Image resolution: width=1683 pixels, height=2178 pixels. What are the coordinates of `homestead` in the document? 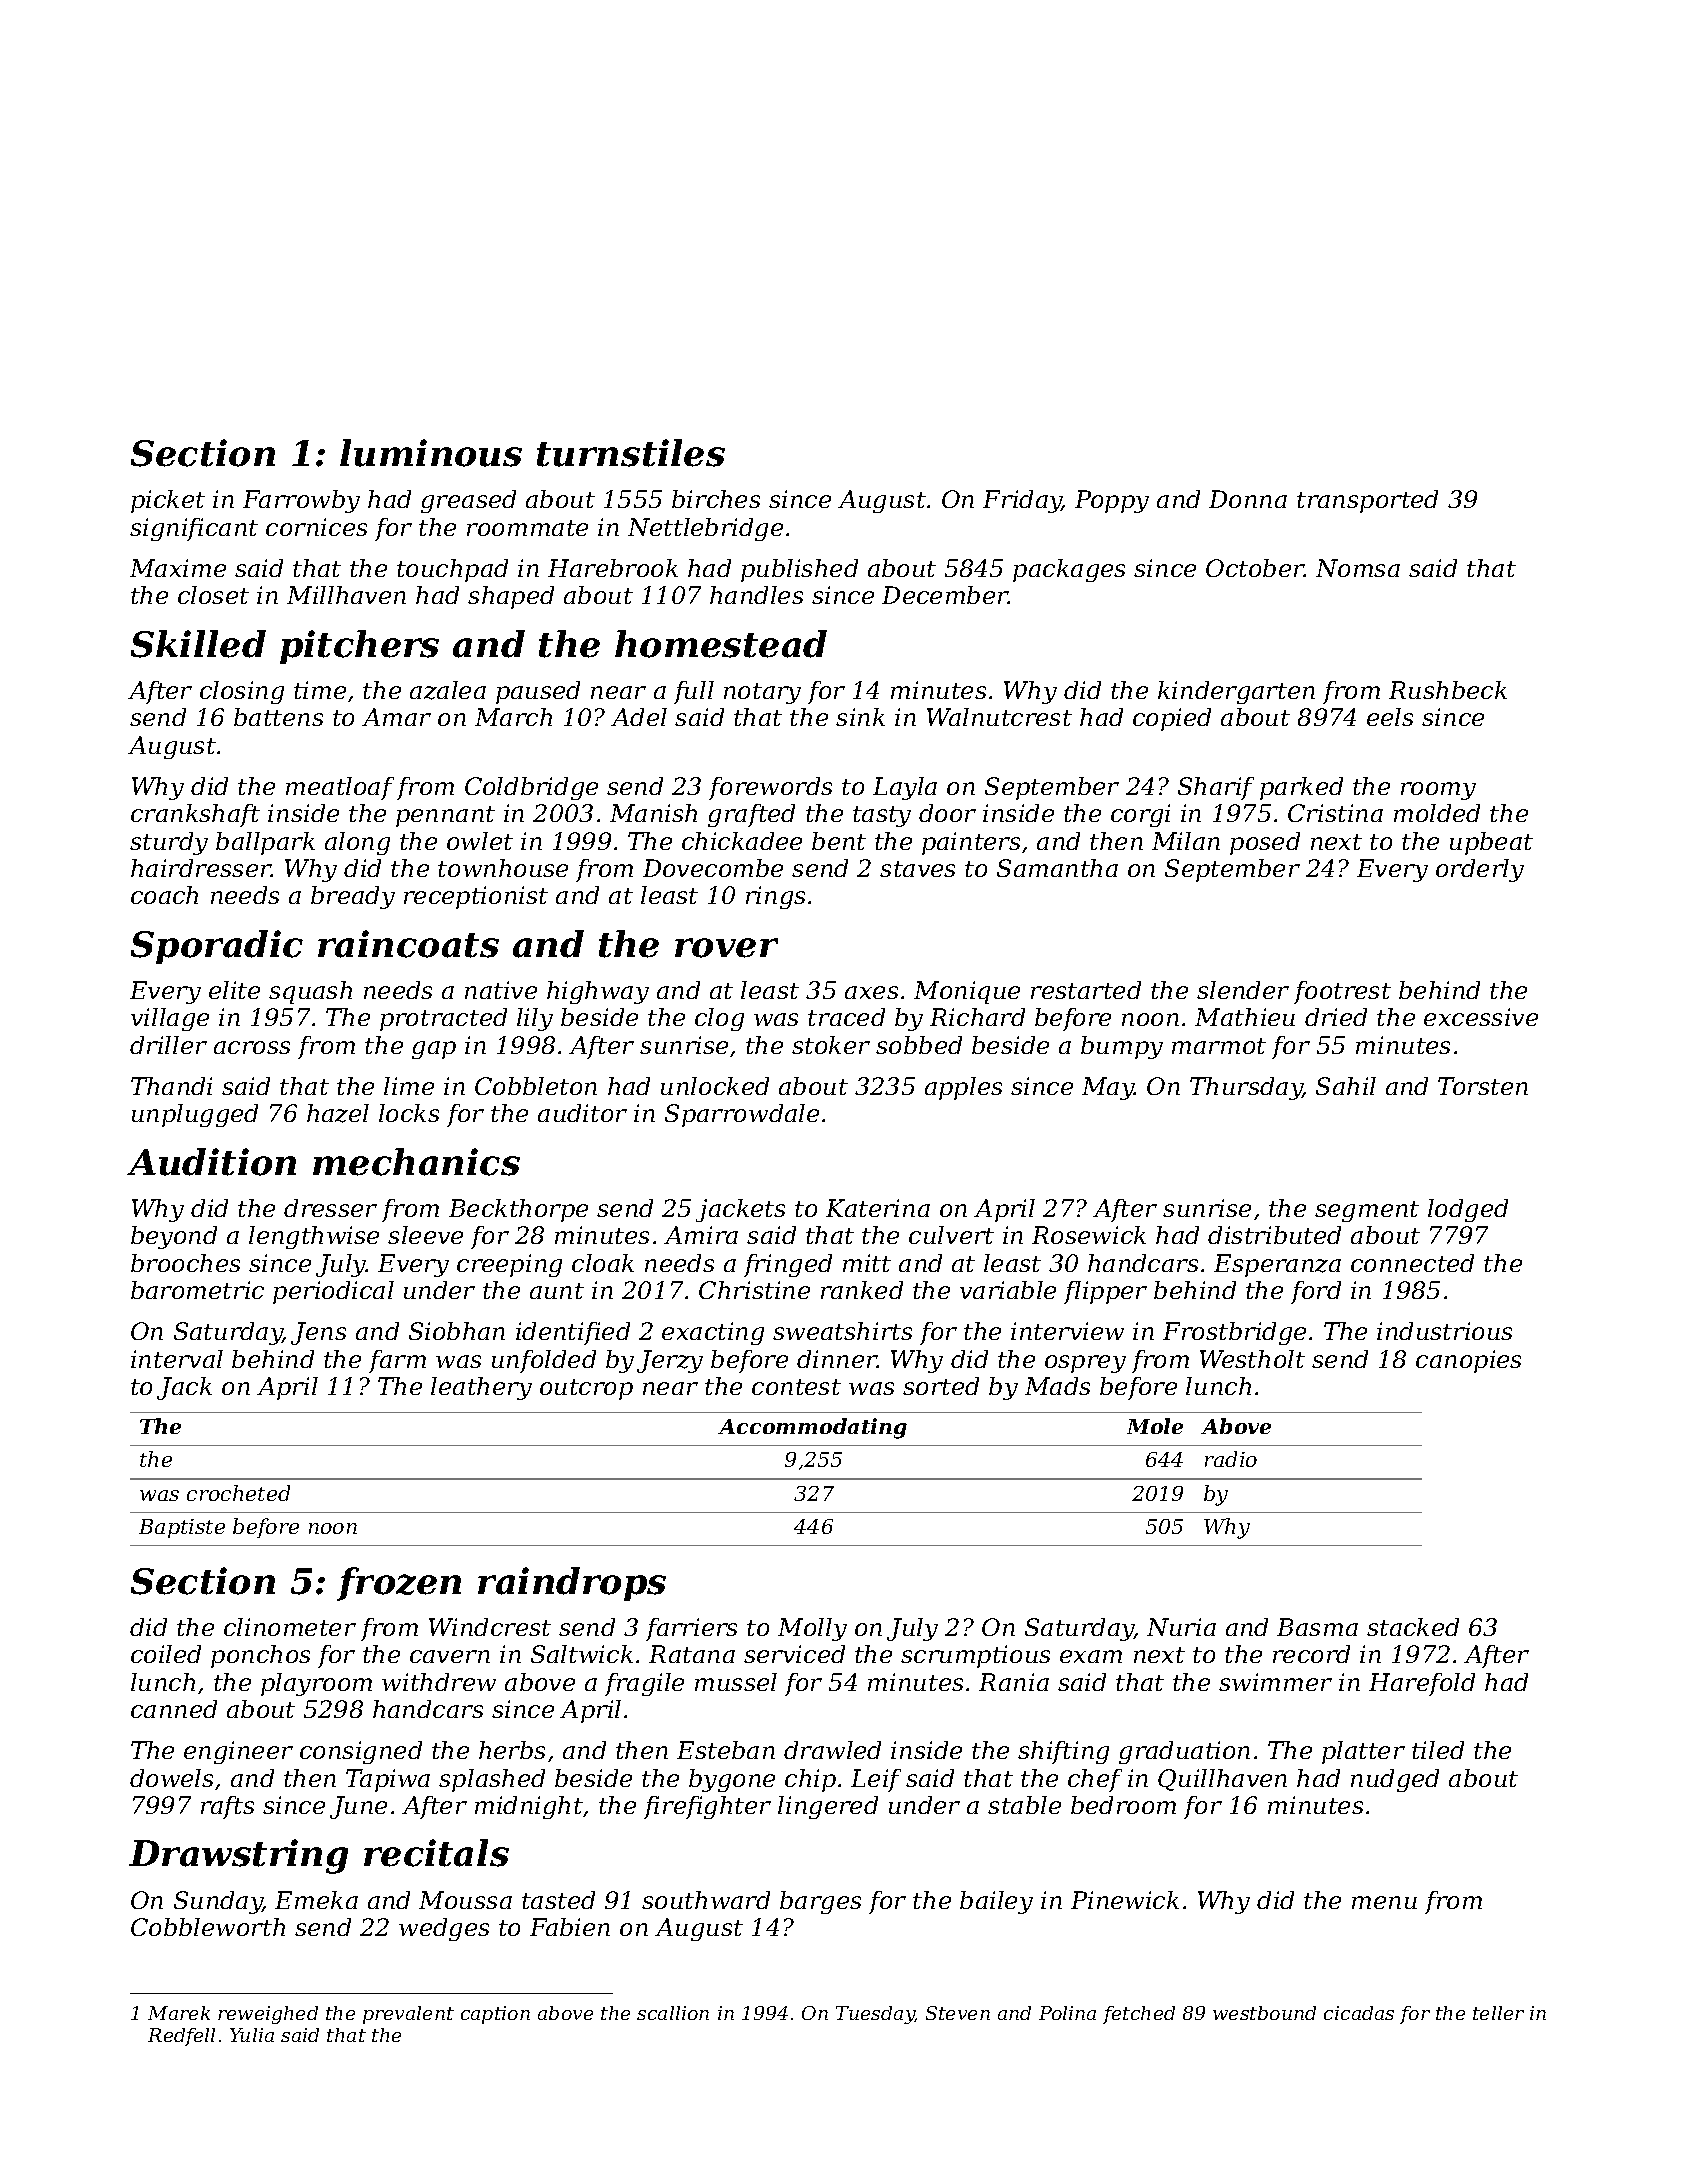 It's located at (721, 644).
